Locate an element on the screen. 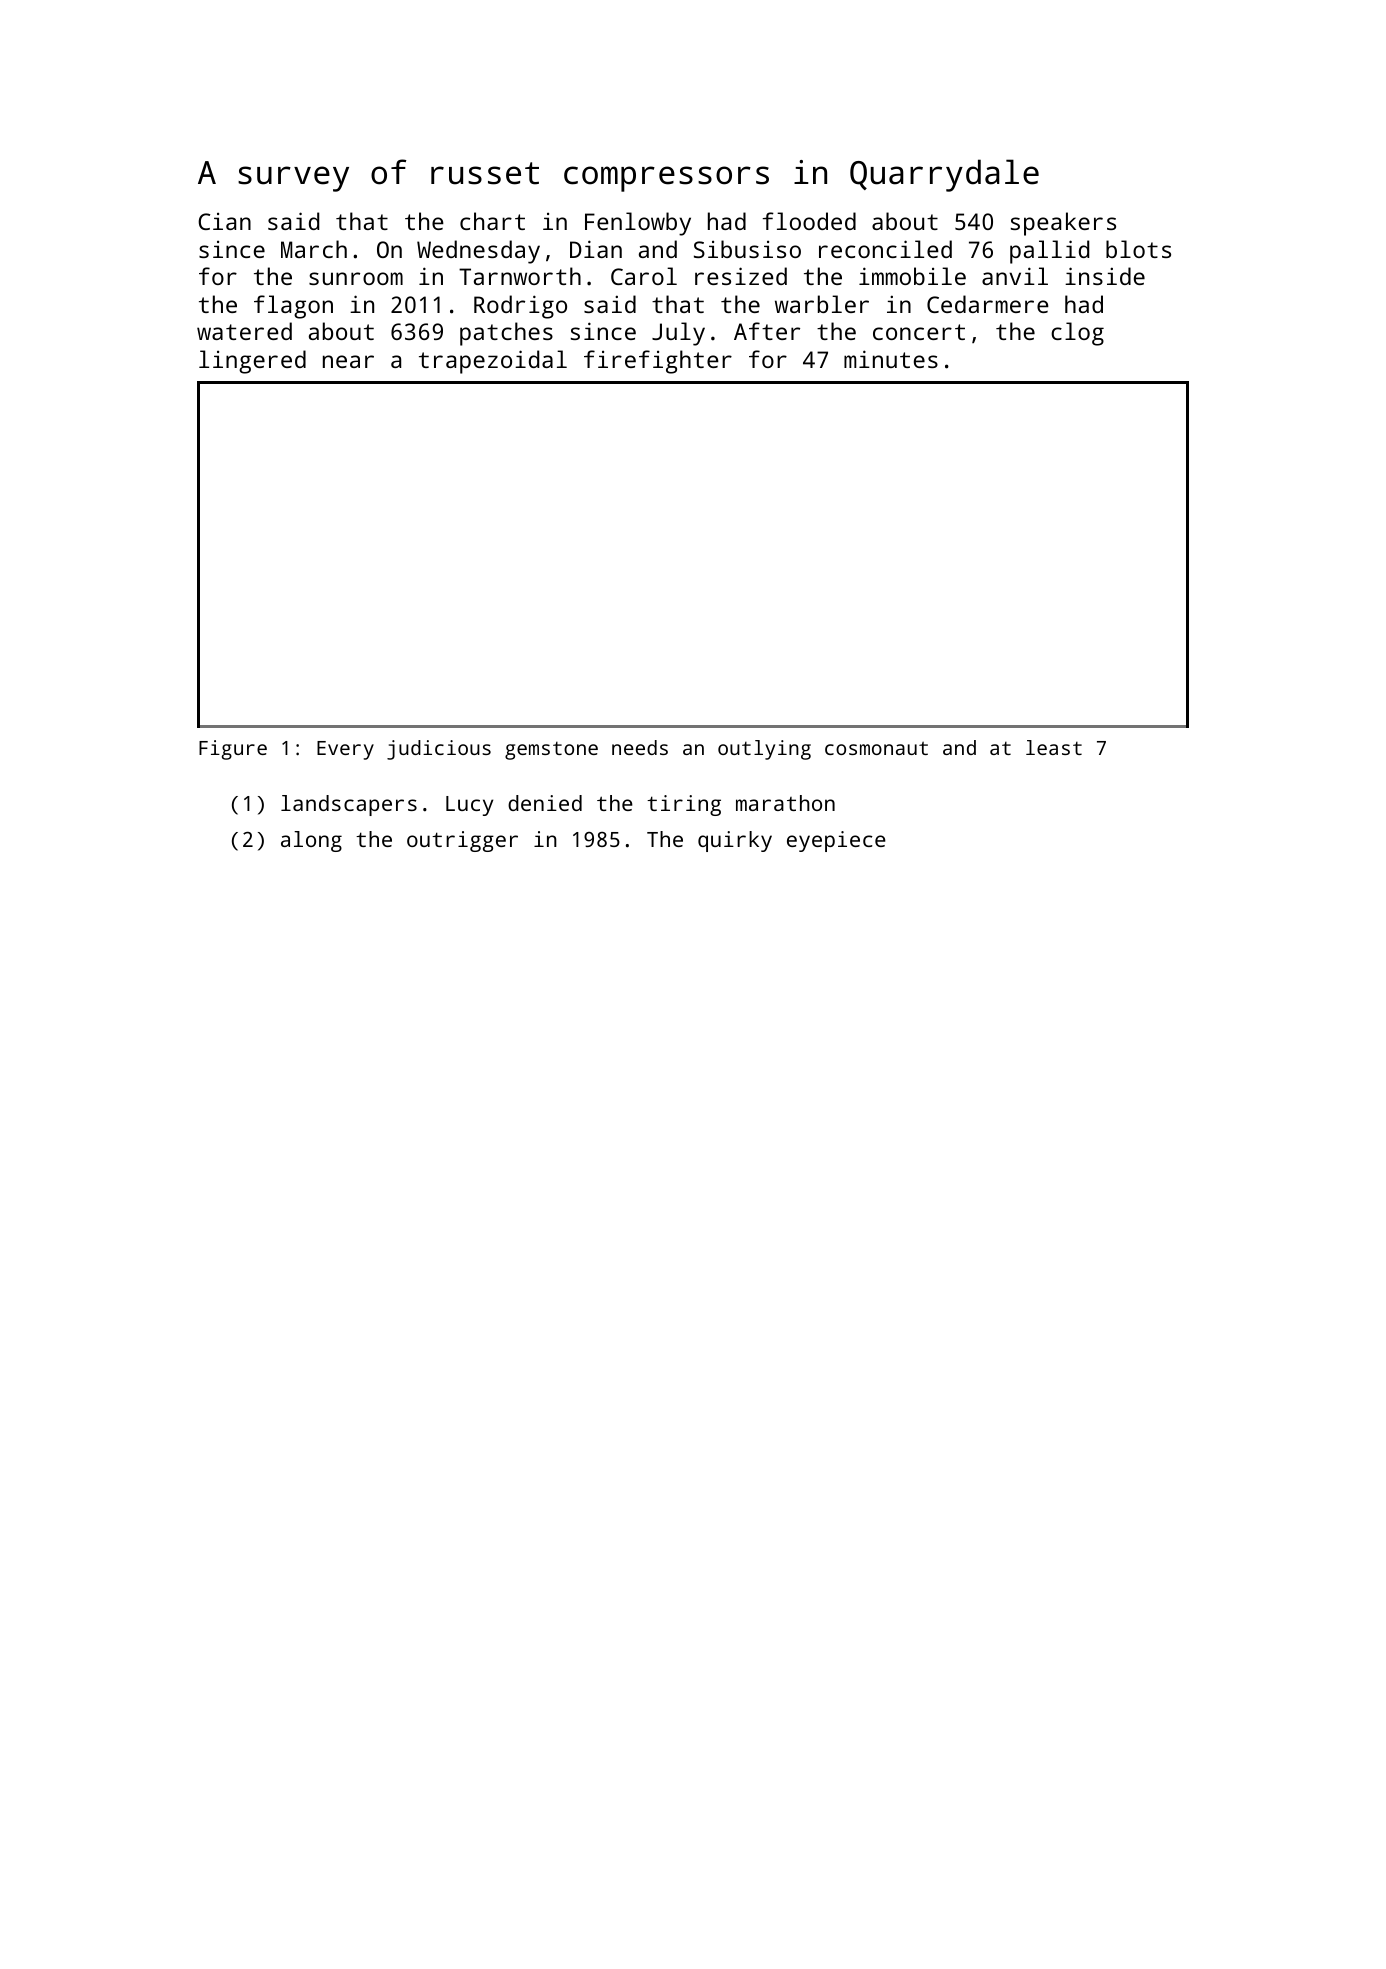  clog is located at coordinates (1077, 334).
